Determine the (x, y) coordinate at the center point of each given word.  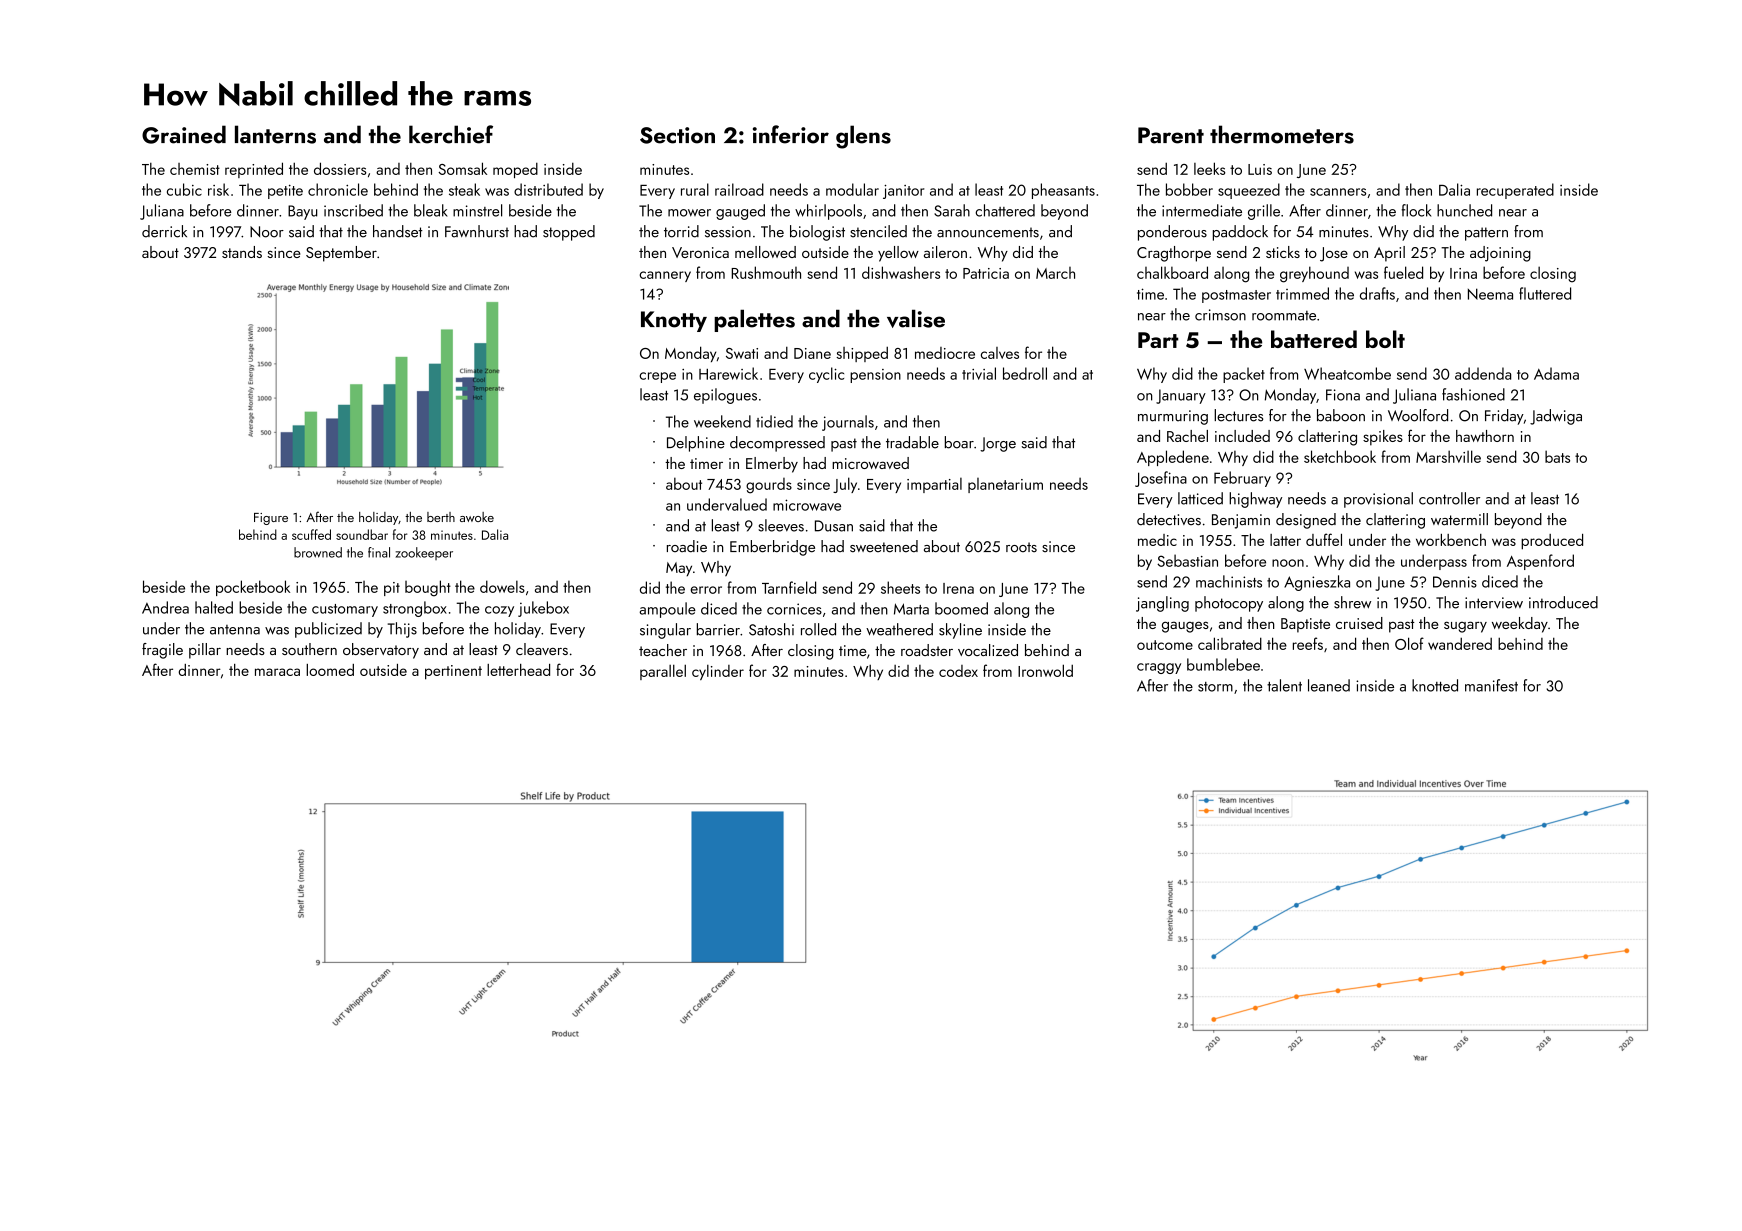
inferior (791, 134)
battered (1314, 339)
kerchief (451, 134)
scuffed (311, 534)
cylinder (718, 672)
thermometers (1282, 134)
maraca (277, 672)
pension (875, 376)
